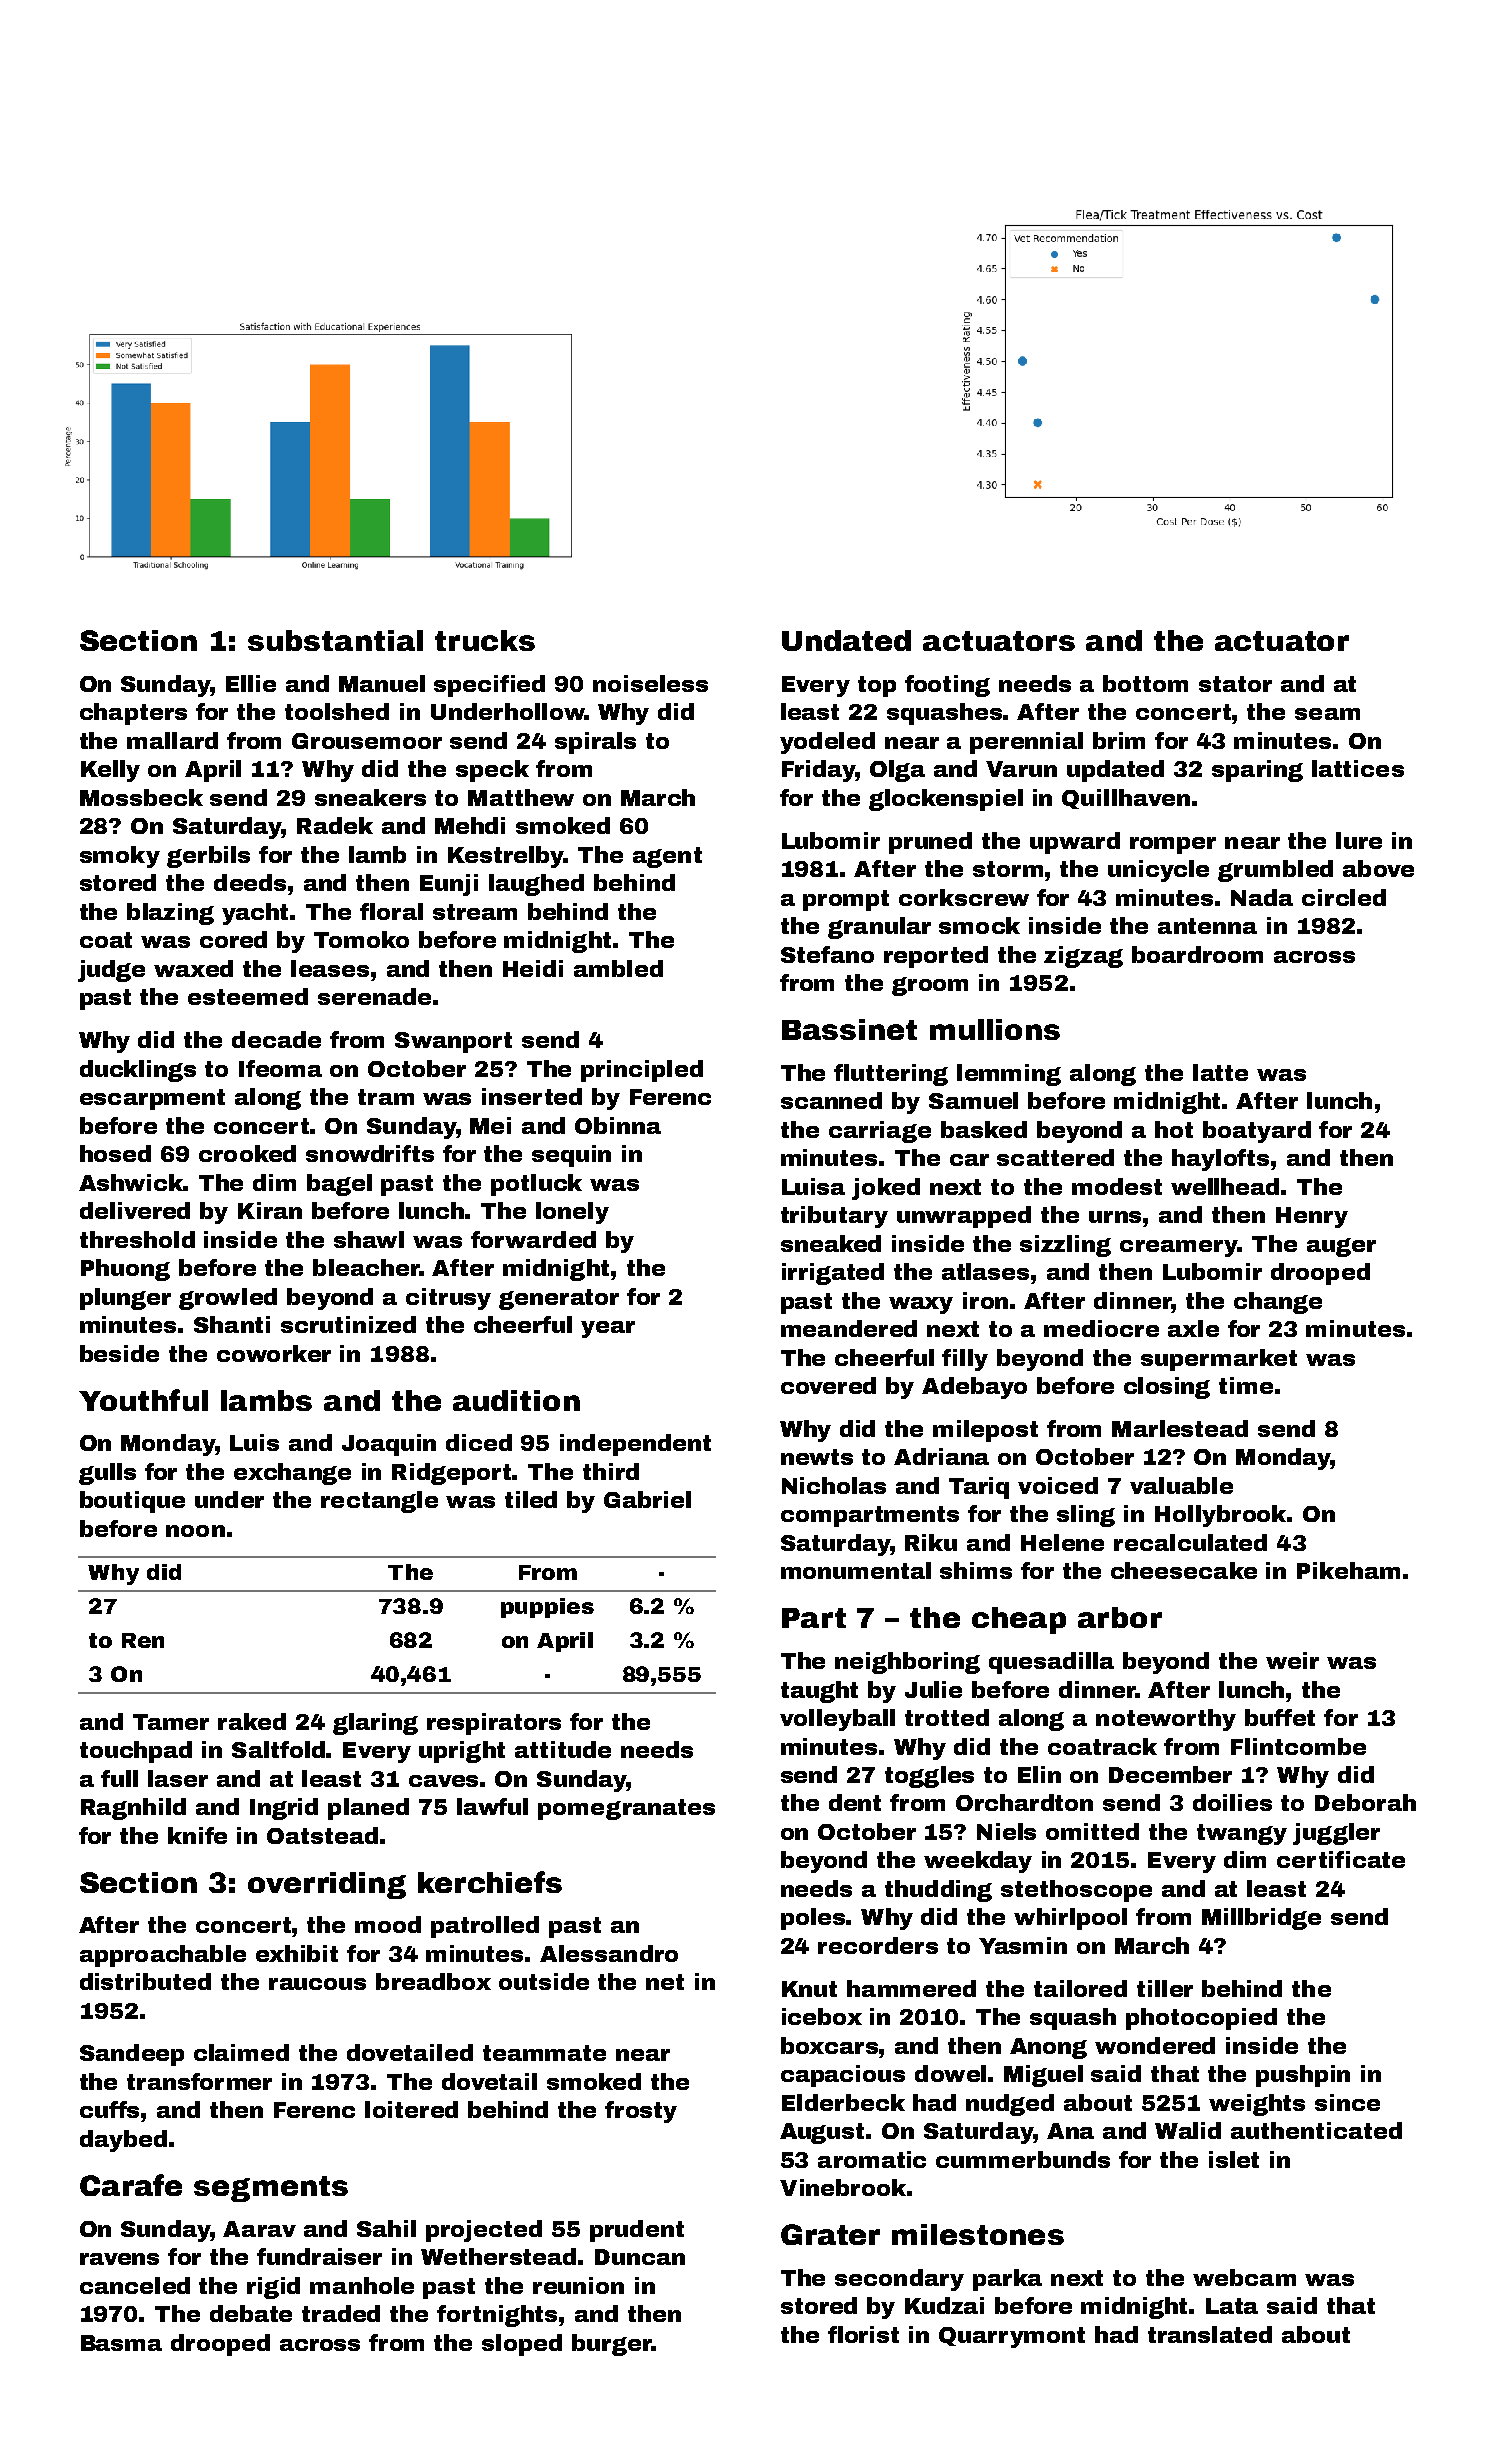 The height and width of the image is (2464, 1496). I want to click on omitted, so click(1092, 1831).
